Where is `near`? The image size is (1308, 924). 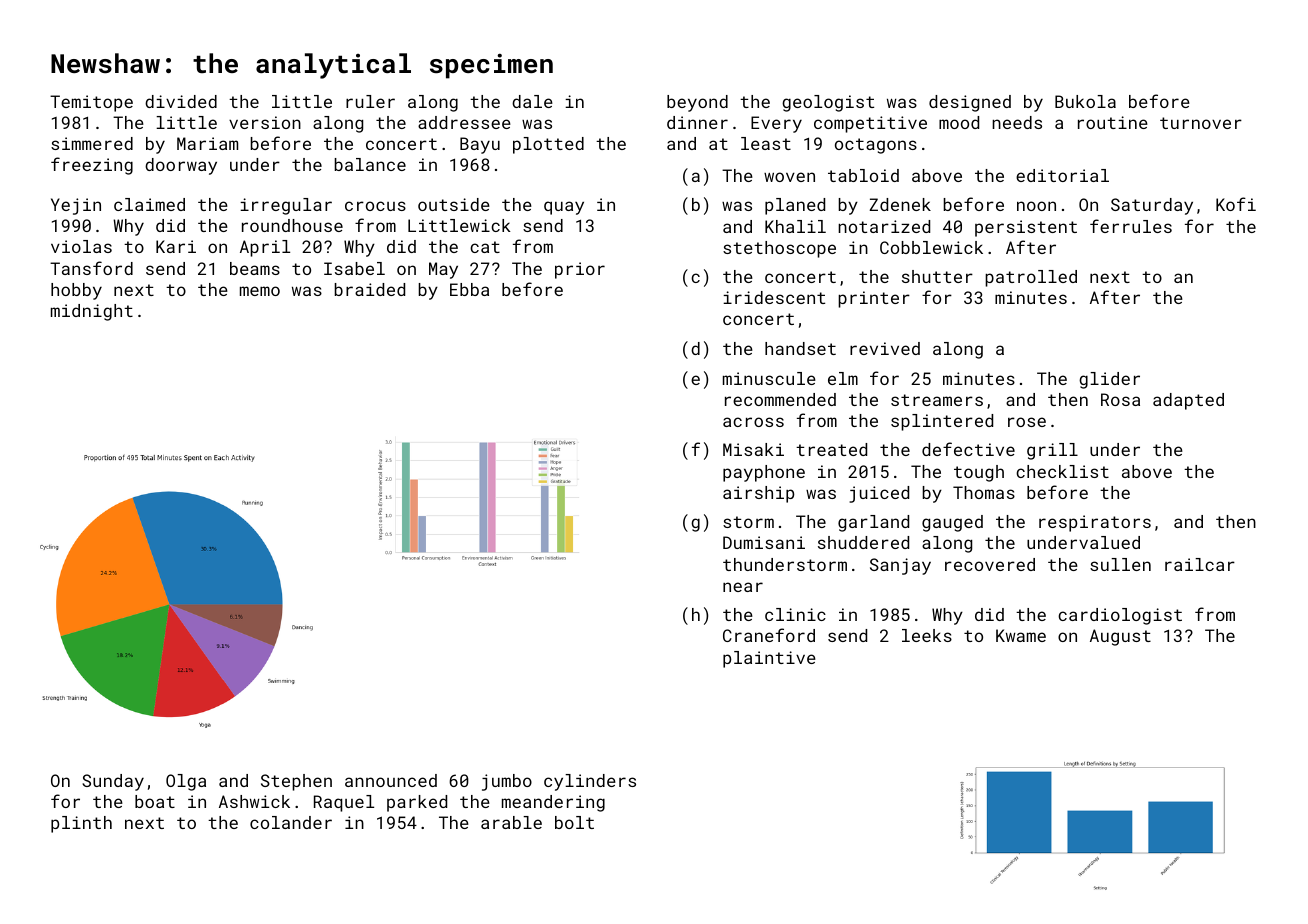
near is located at coordinates (743, 587).
